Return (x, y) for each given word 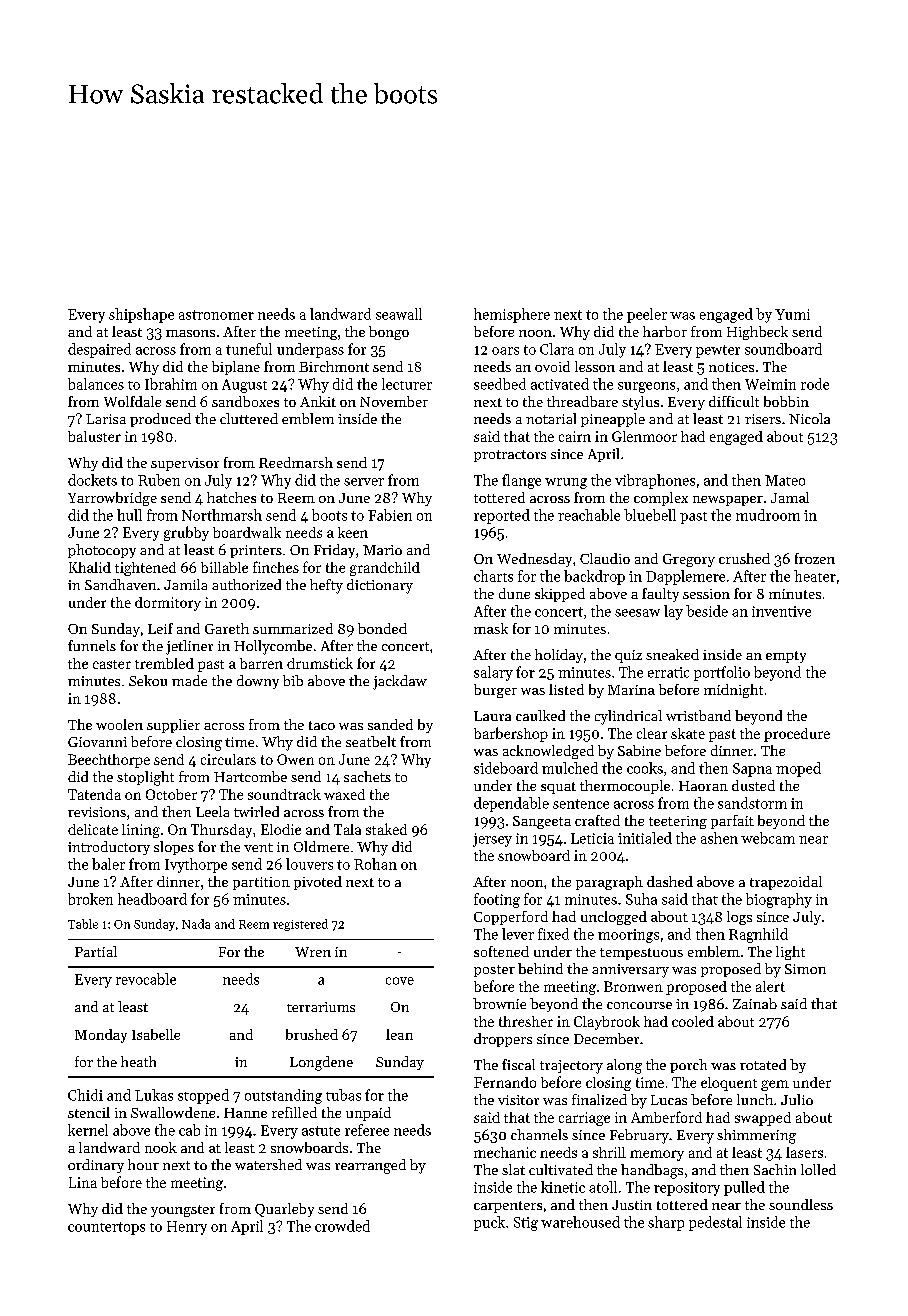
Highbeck (757, 333)
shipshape (141, 315)
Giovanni (97, 742)
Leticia (592, 838)
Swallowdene (173, 1112)
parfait (732, 822)
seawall (399, 314)
